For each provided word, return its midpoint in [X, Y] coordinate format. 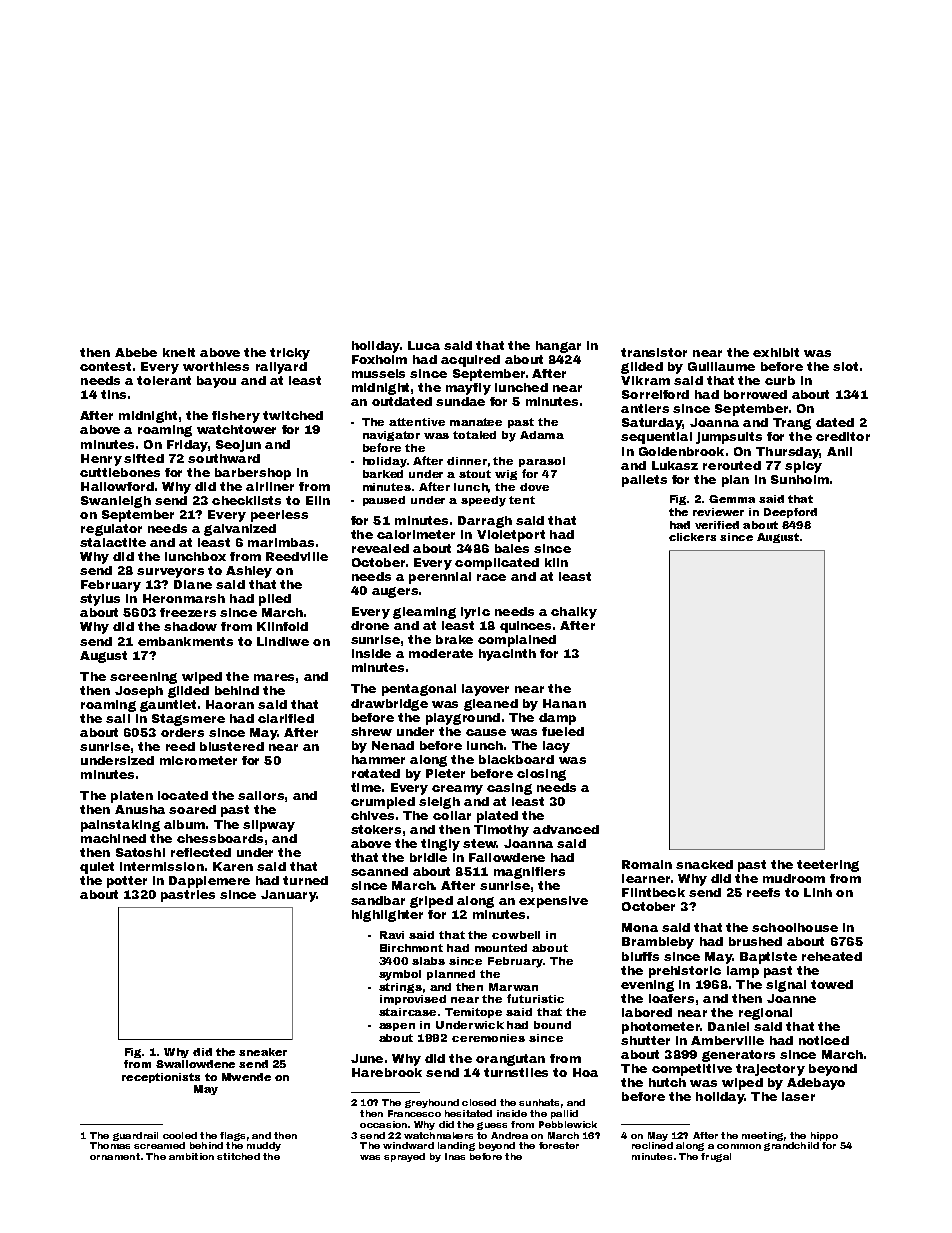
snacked [704, 864]
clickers [692, 537]
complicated [497, 564]
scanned [379, 871]
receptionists [161, 1078]
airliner [270, 486]
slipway [269, 826]
